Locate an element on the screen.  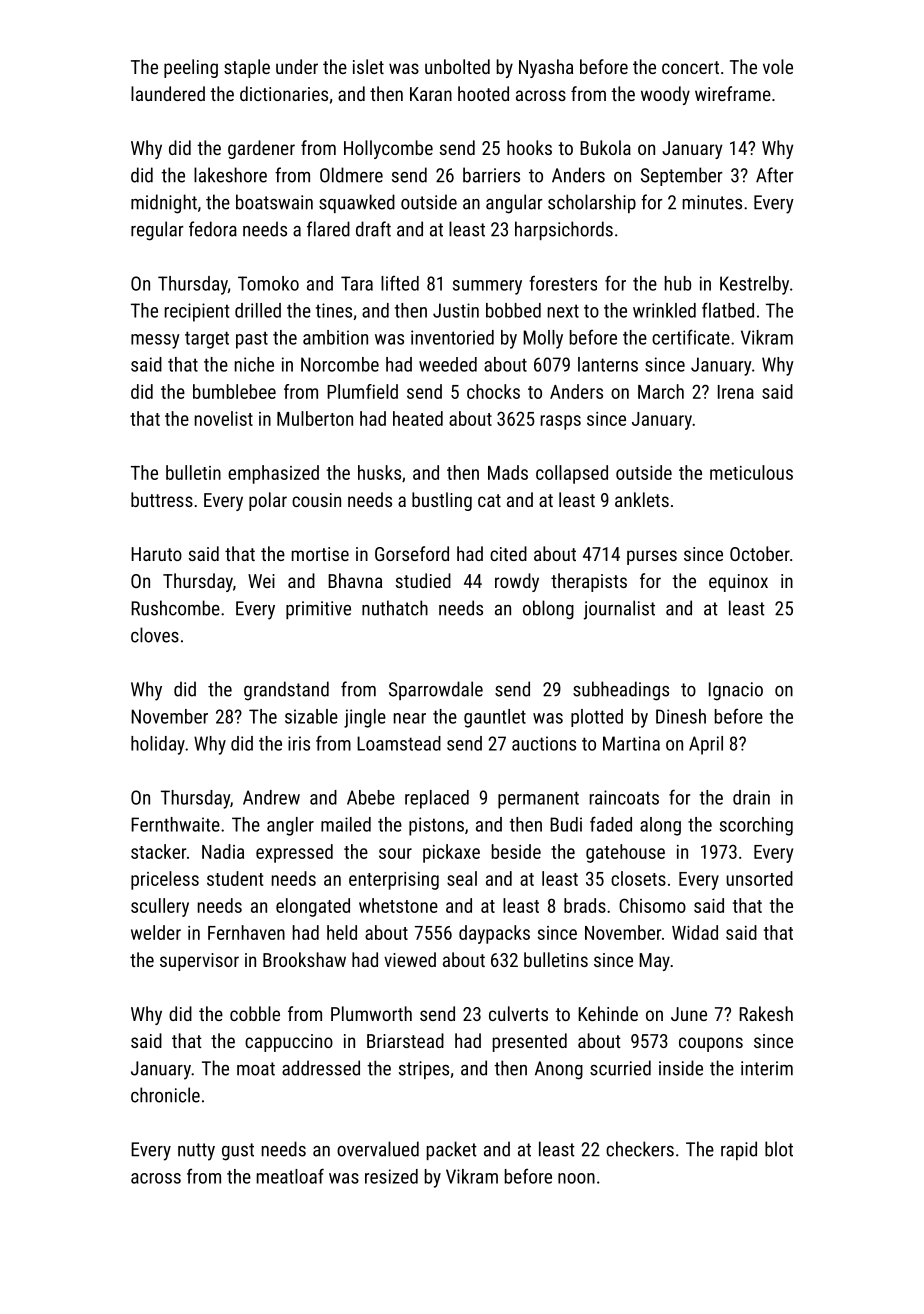
meticulous is located at coordinates (751, 472).
